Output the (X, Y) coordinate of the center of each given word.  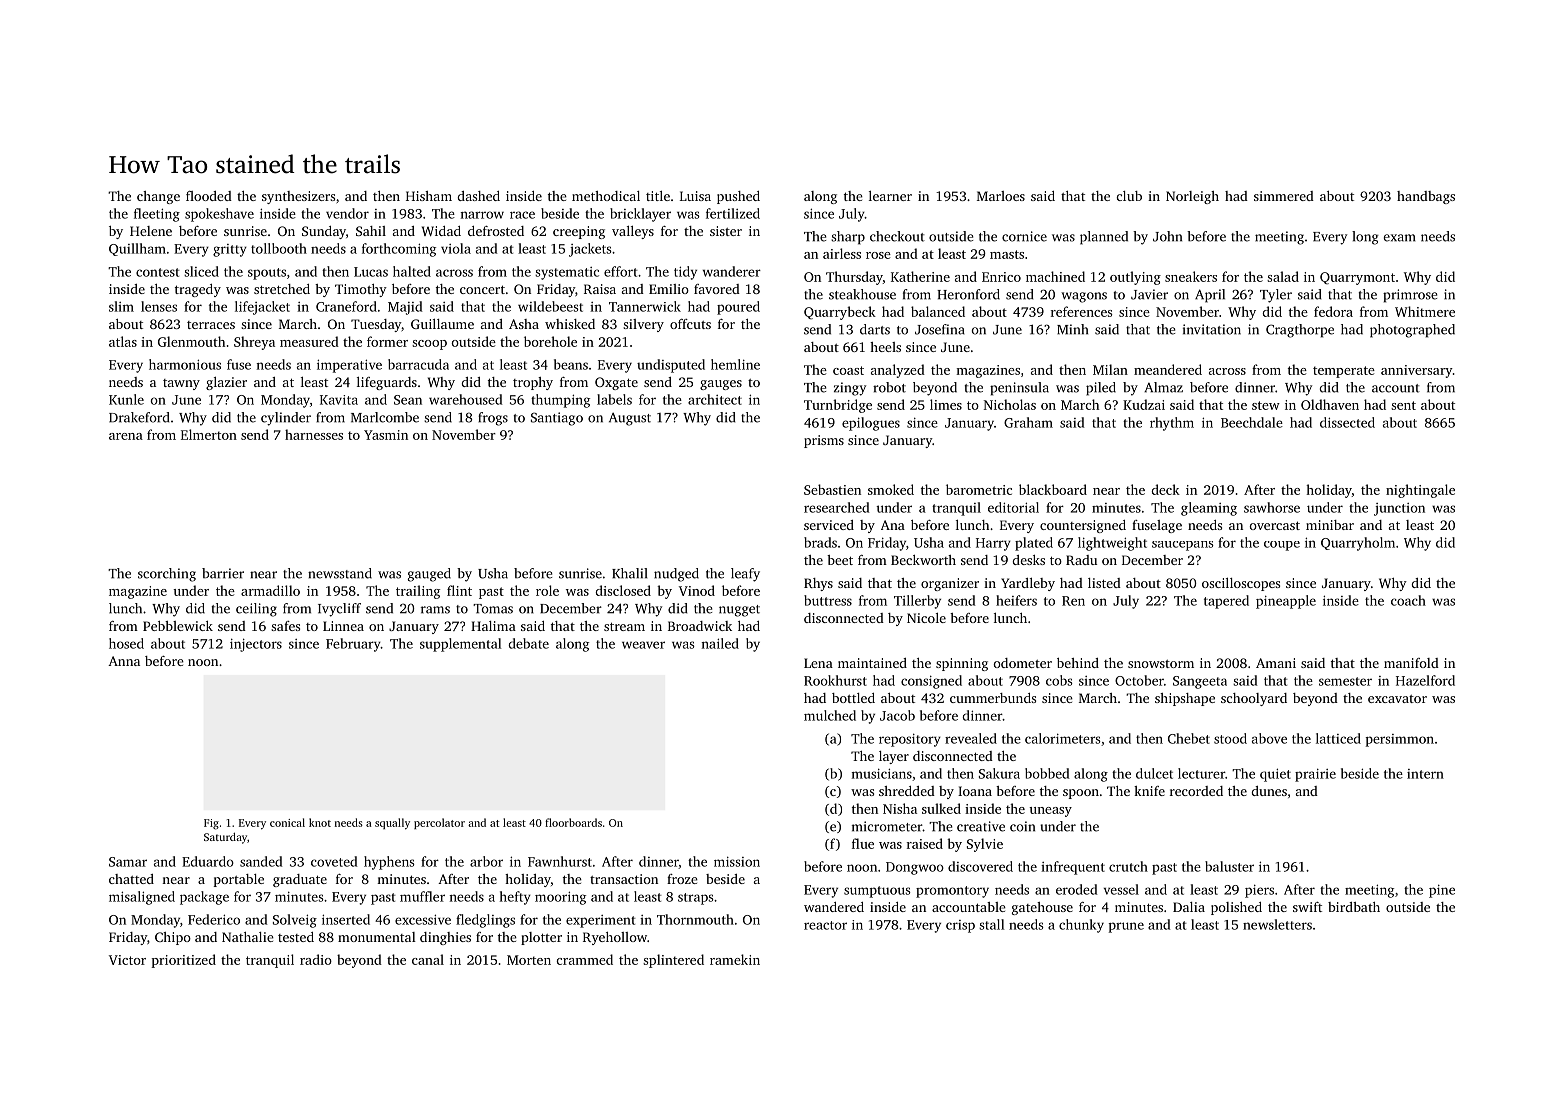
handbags (1426, 197)
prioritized (183, 961)
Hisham (429, 196)
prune (1126, 927)
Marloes (1001, 196)
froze (682, 879)
